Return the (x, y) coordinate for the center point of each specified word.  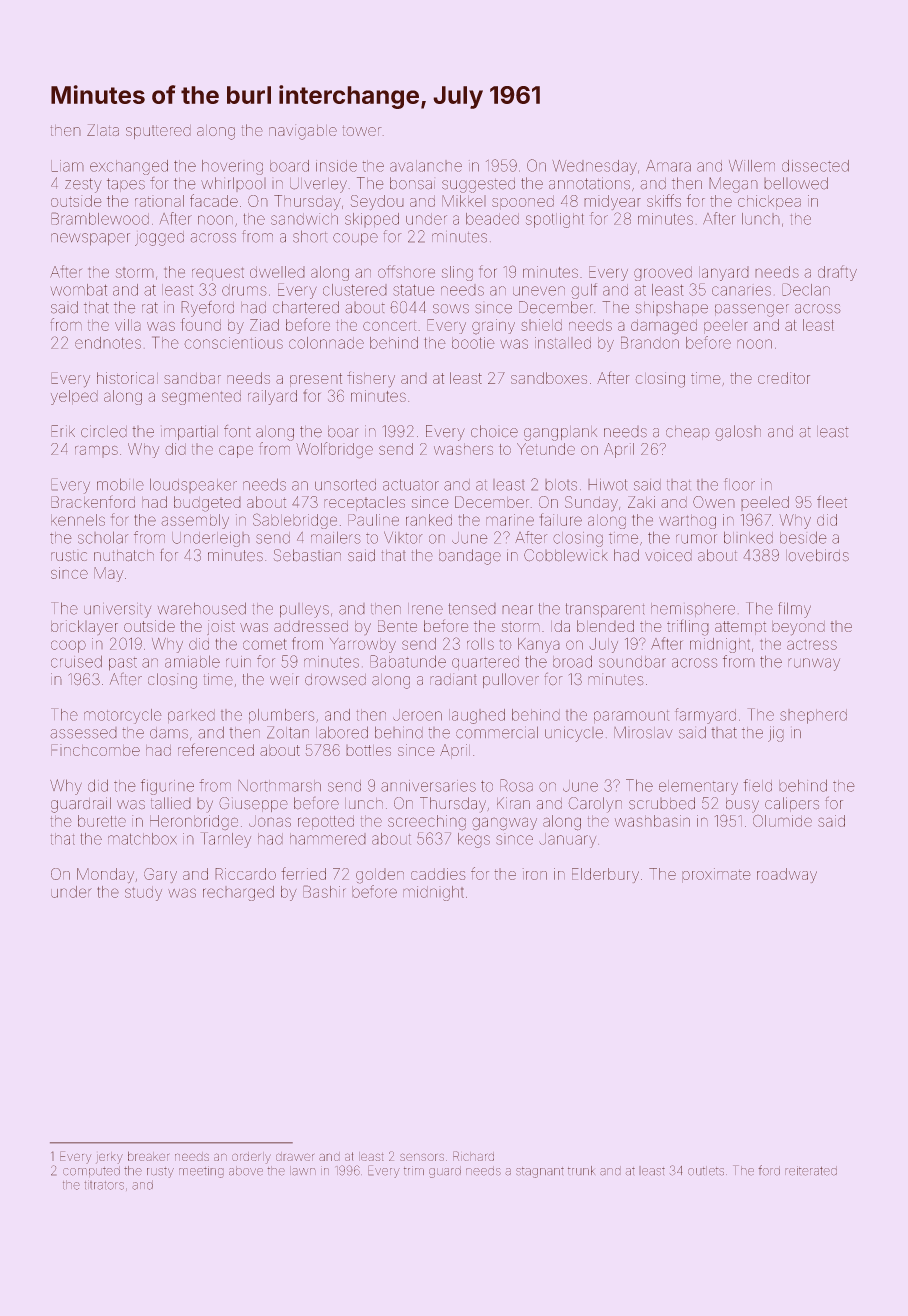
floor (739, 484)
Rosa (516, 785)
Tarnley (226, 840)
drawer (295, 1156)
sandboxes (549, 378)
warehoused (202, 608)
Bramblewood (100, 218)
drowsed (335, 680)
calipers (792, 804)
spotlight (555, 220)
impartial (189, 432)
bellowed (796, 183)
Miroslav (643, 732)
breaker (148, 1156)
